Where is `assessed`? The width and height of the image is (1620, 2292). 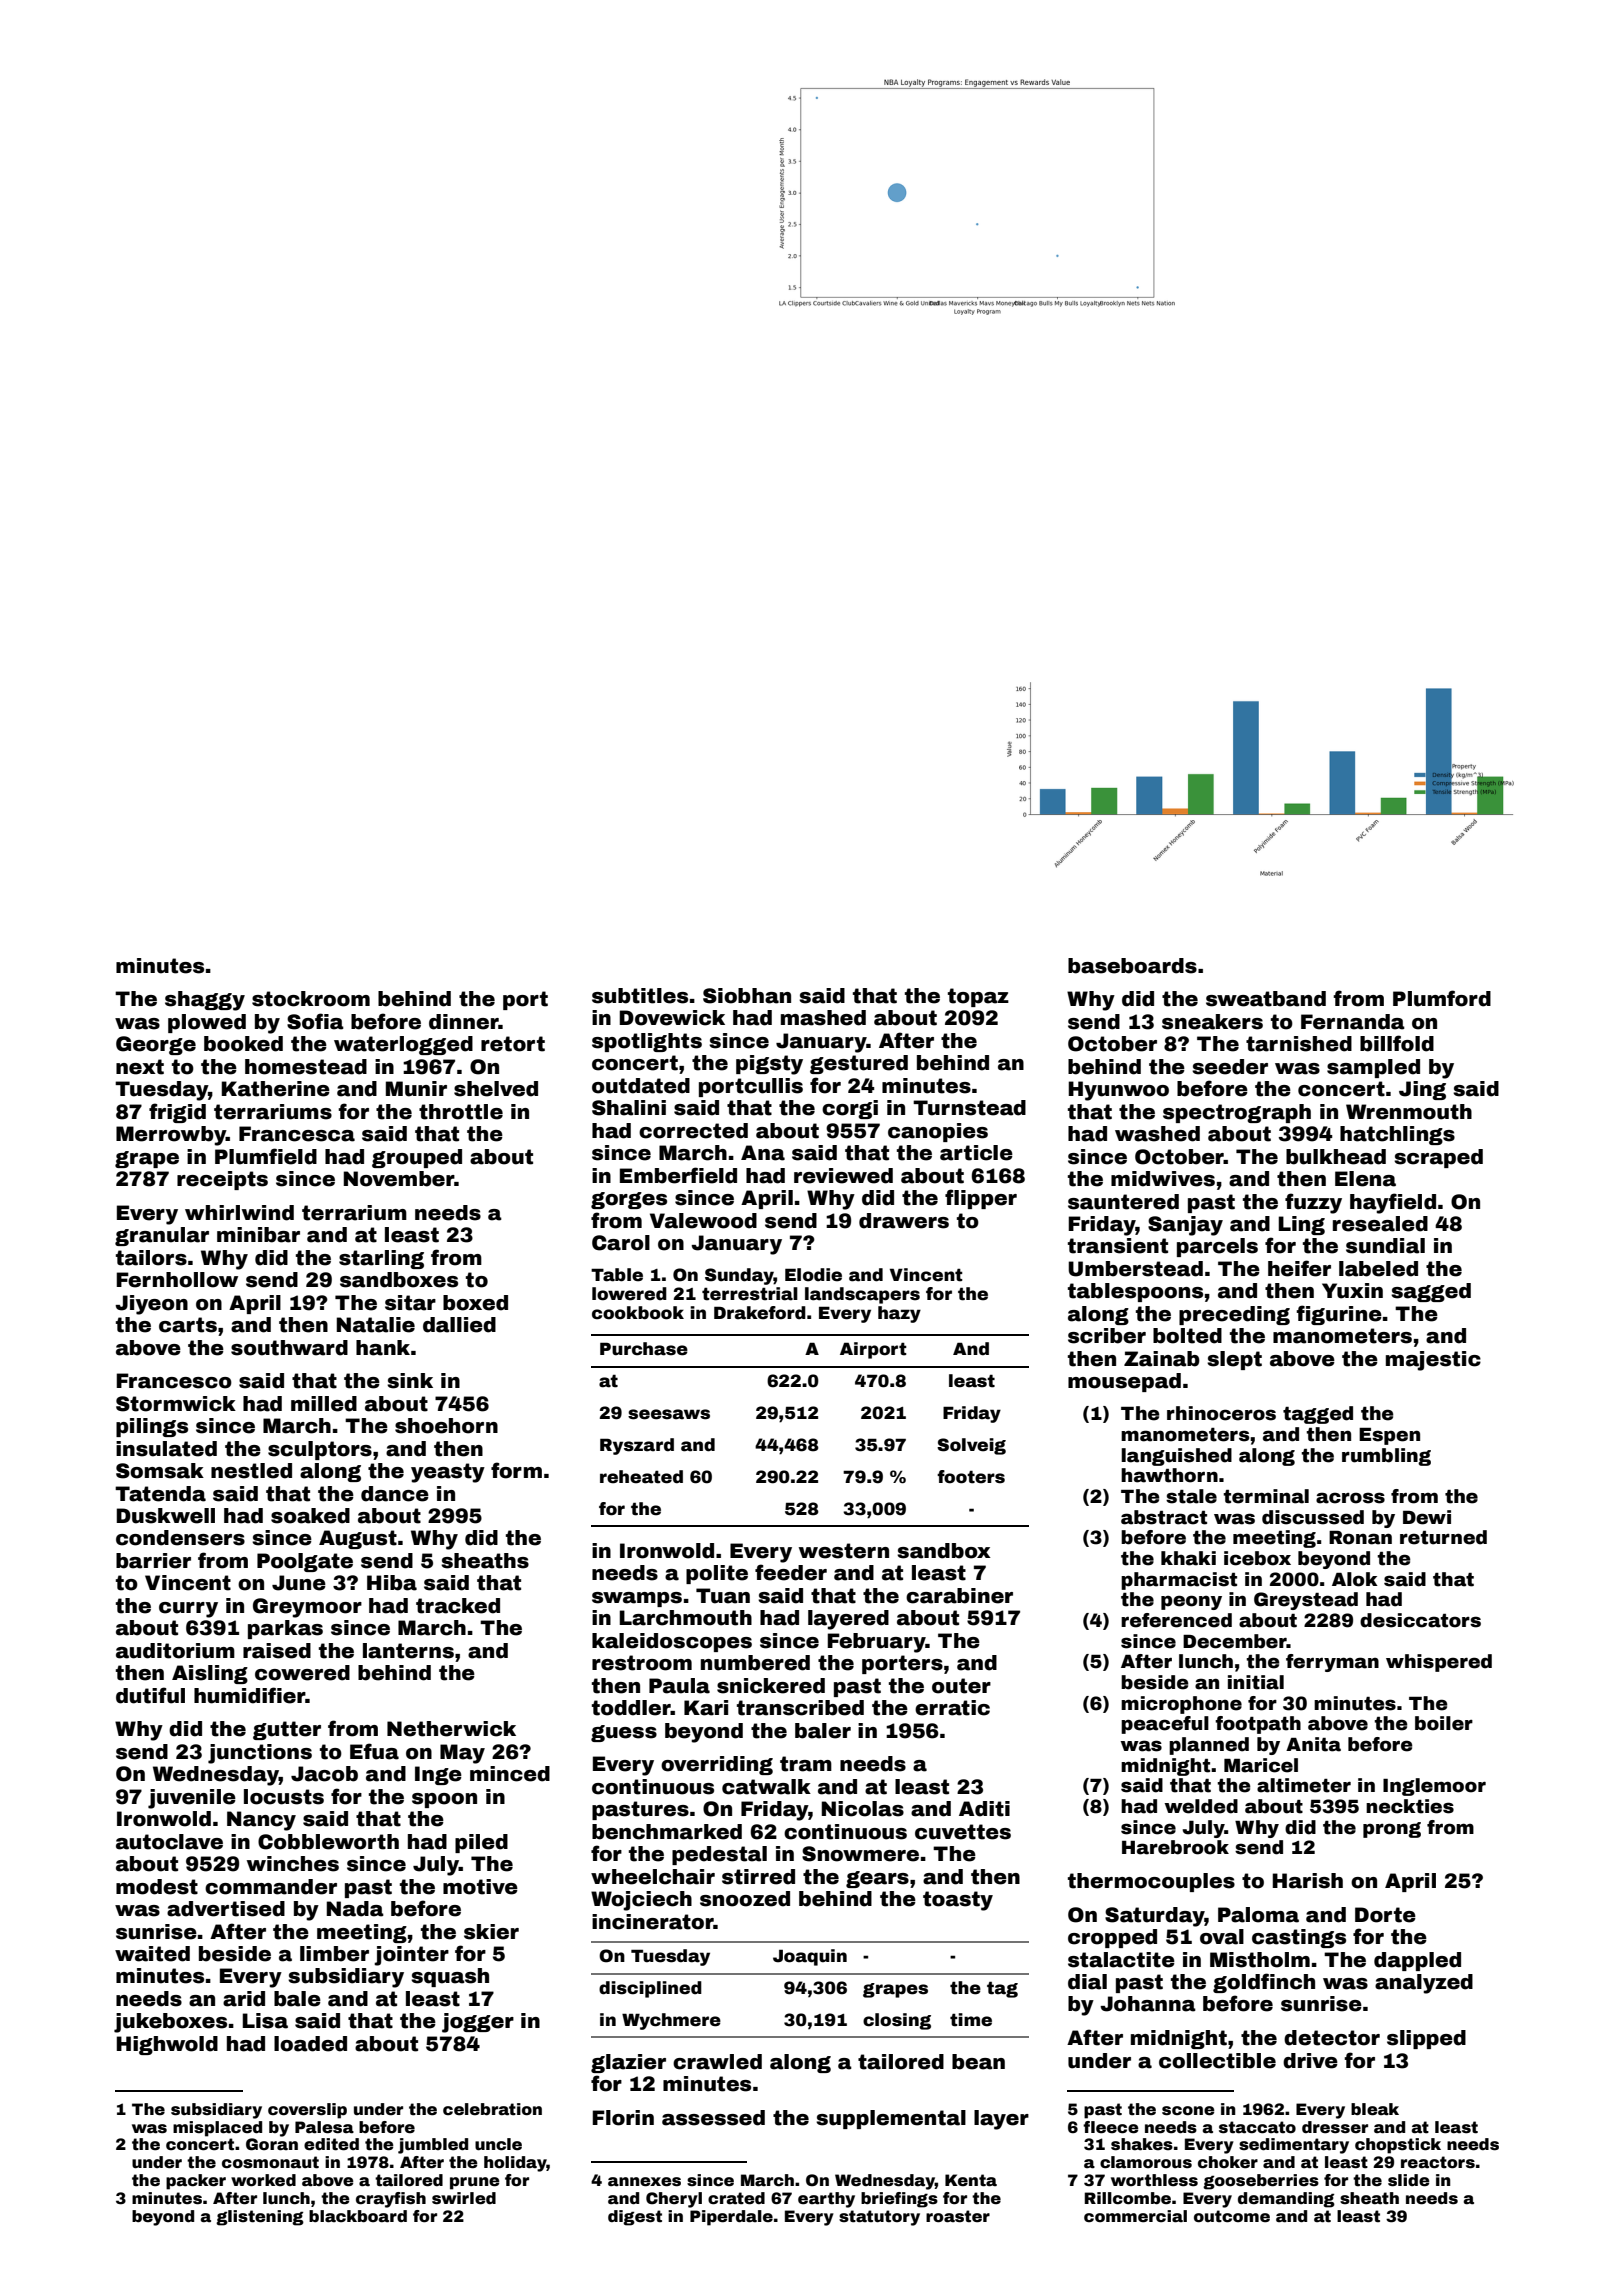
assessed is located at coordinates (713, 2118).
